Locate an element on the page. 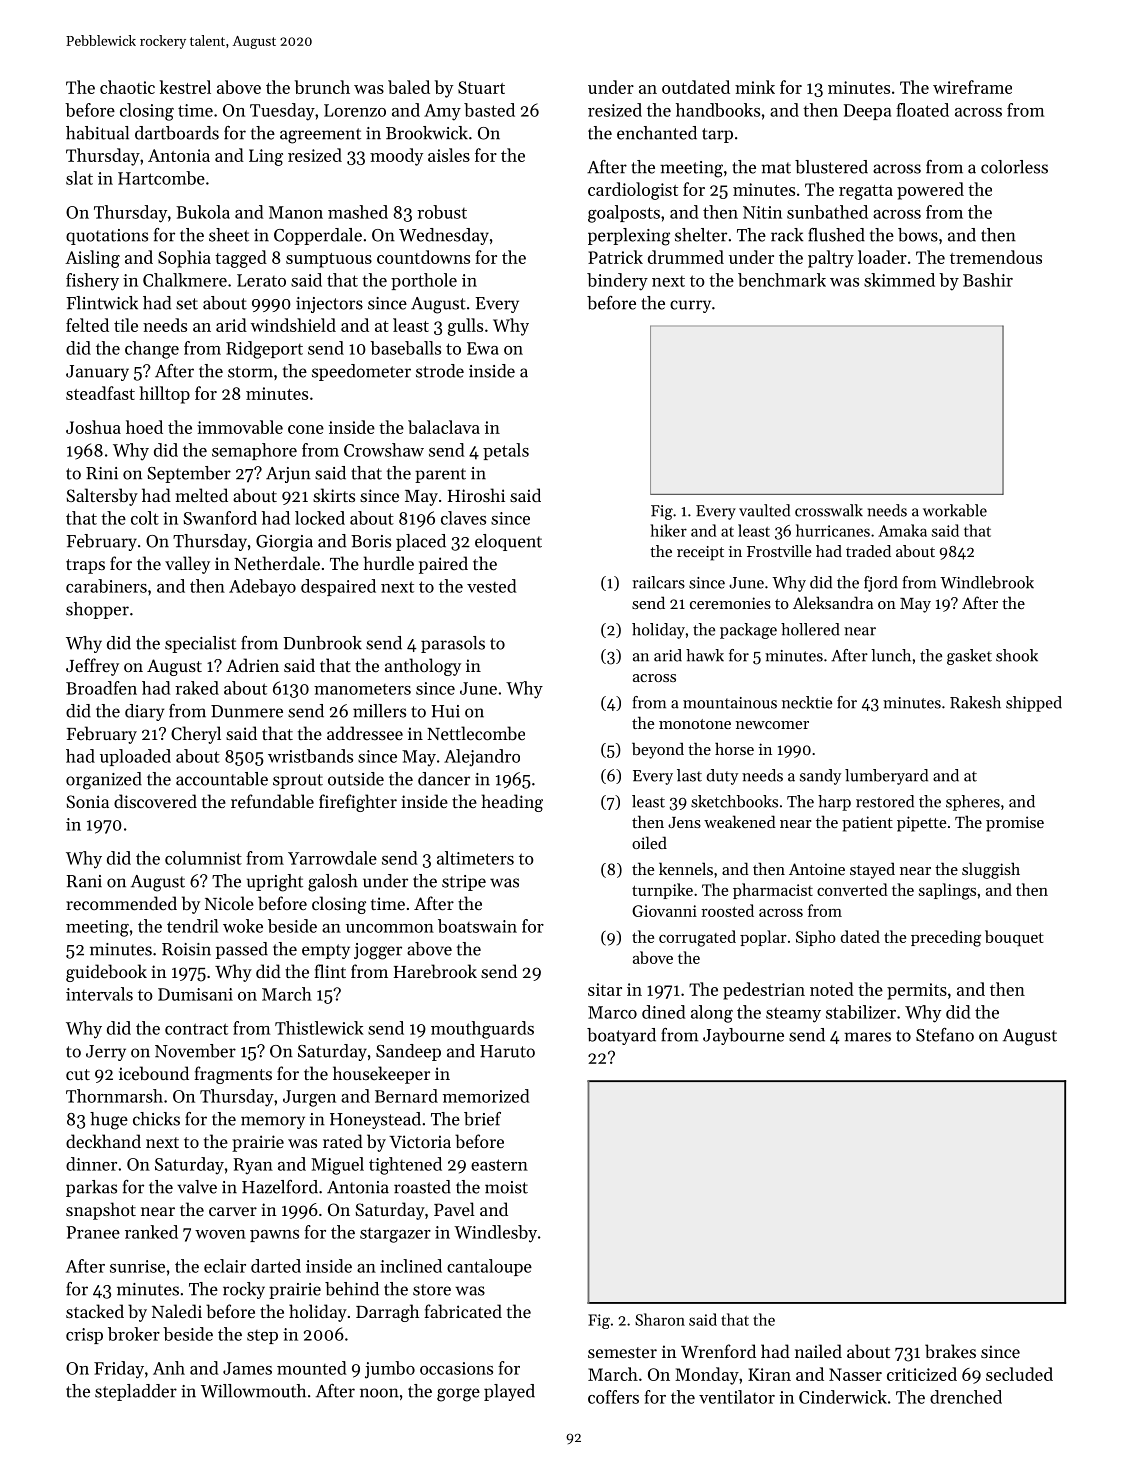 The width and height of the page is (1132, 1465). habitual is located at coordinates (97, 133).
